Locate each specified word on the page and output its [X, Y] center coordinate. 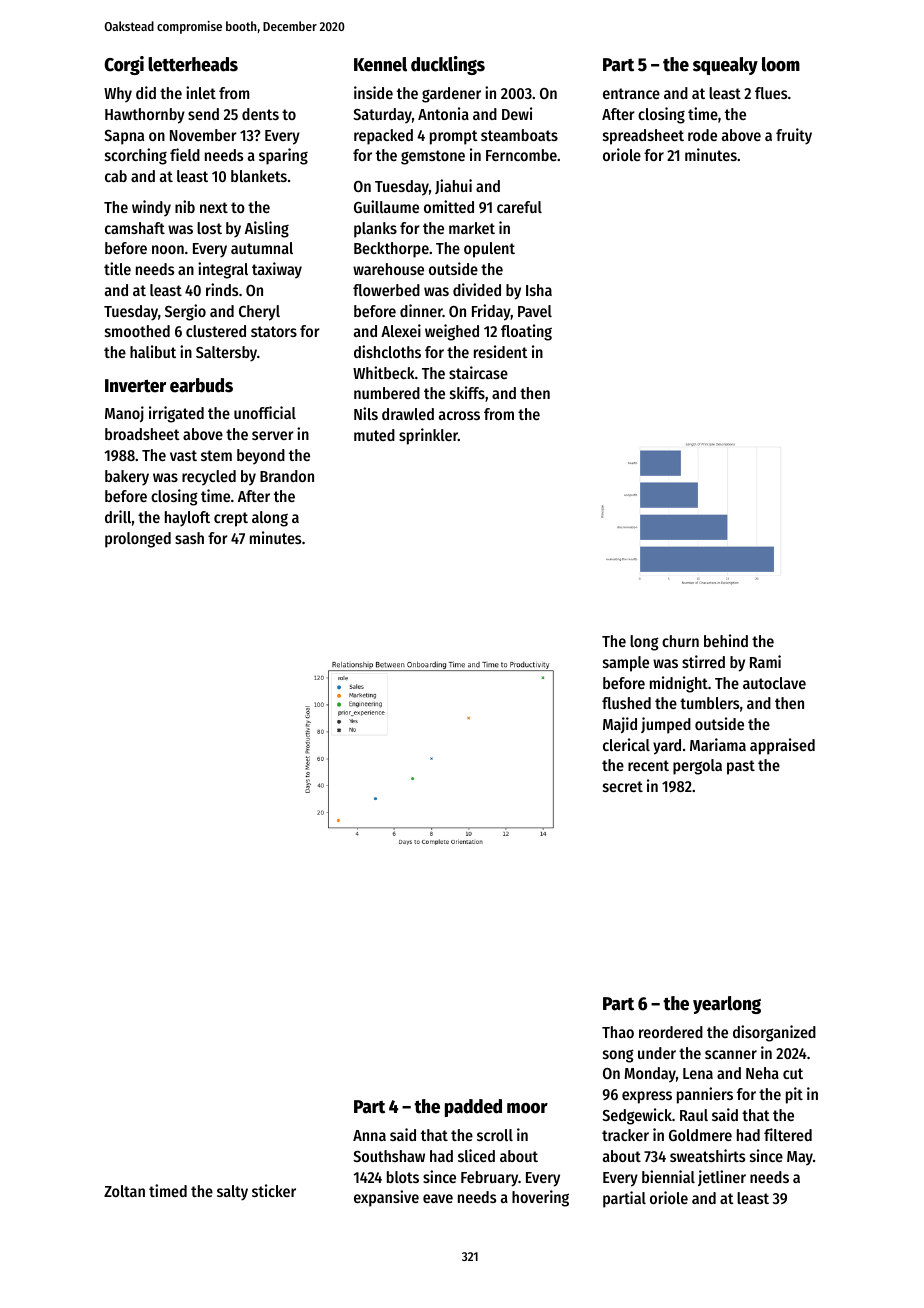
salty [232, 1193]
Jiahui [453, 186]
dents [260, 114]
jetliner [722, 1178]
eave [438, 1198]
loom [781, 64]
